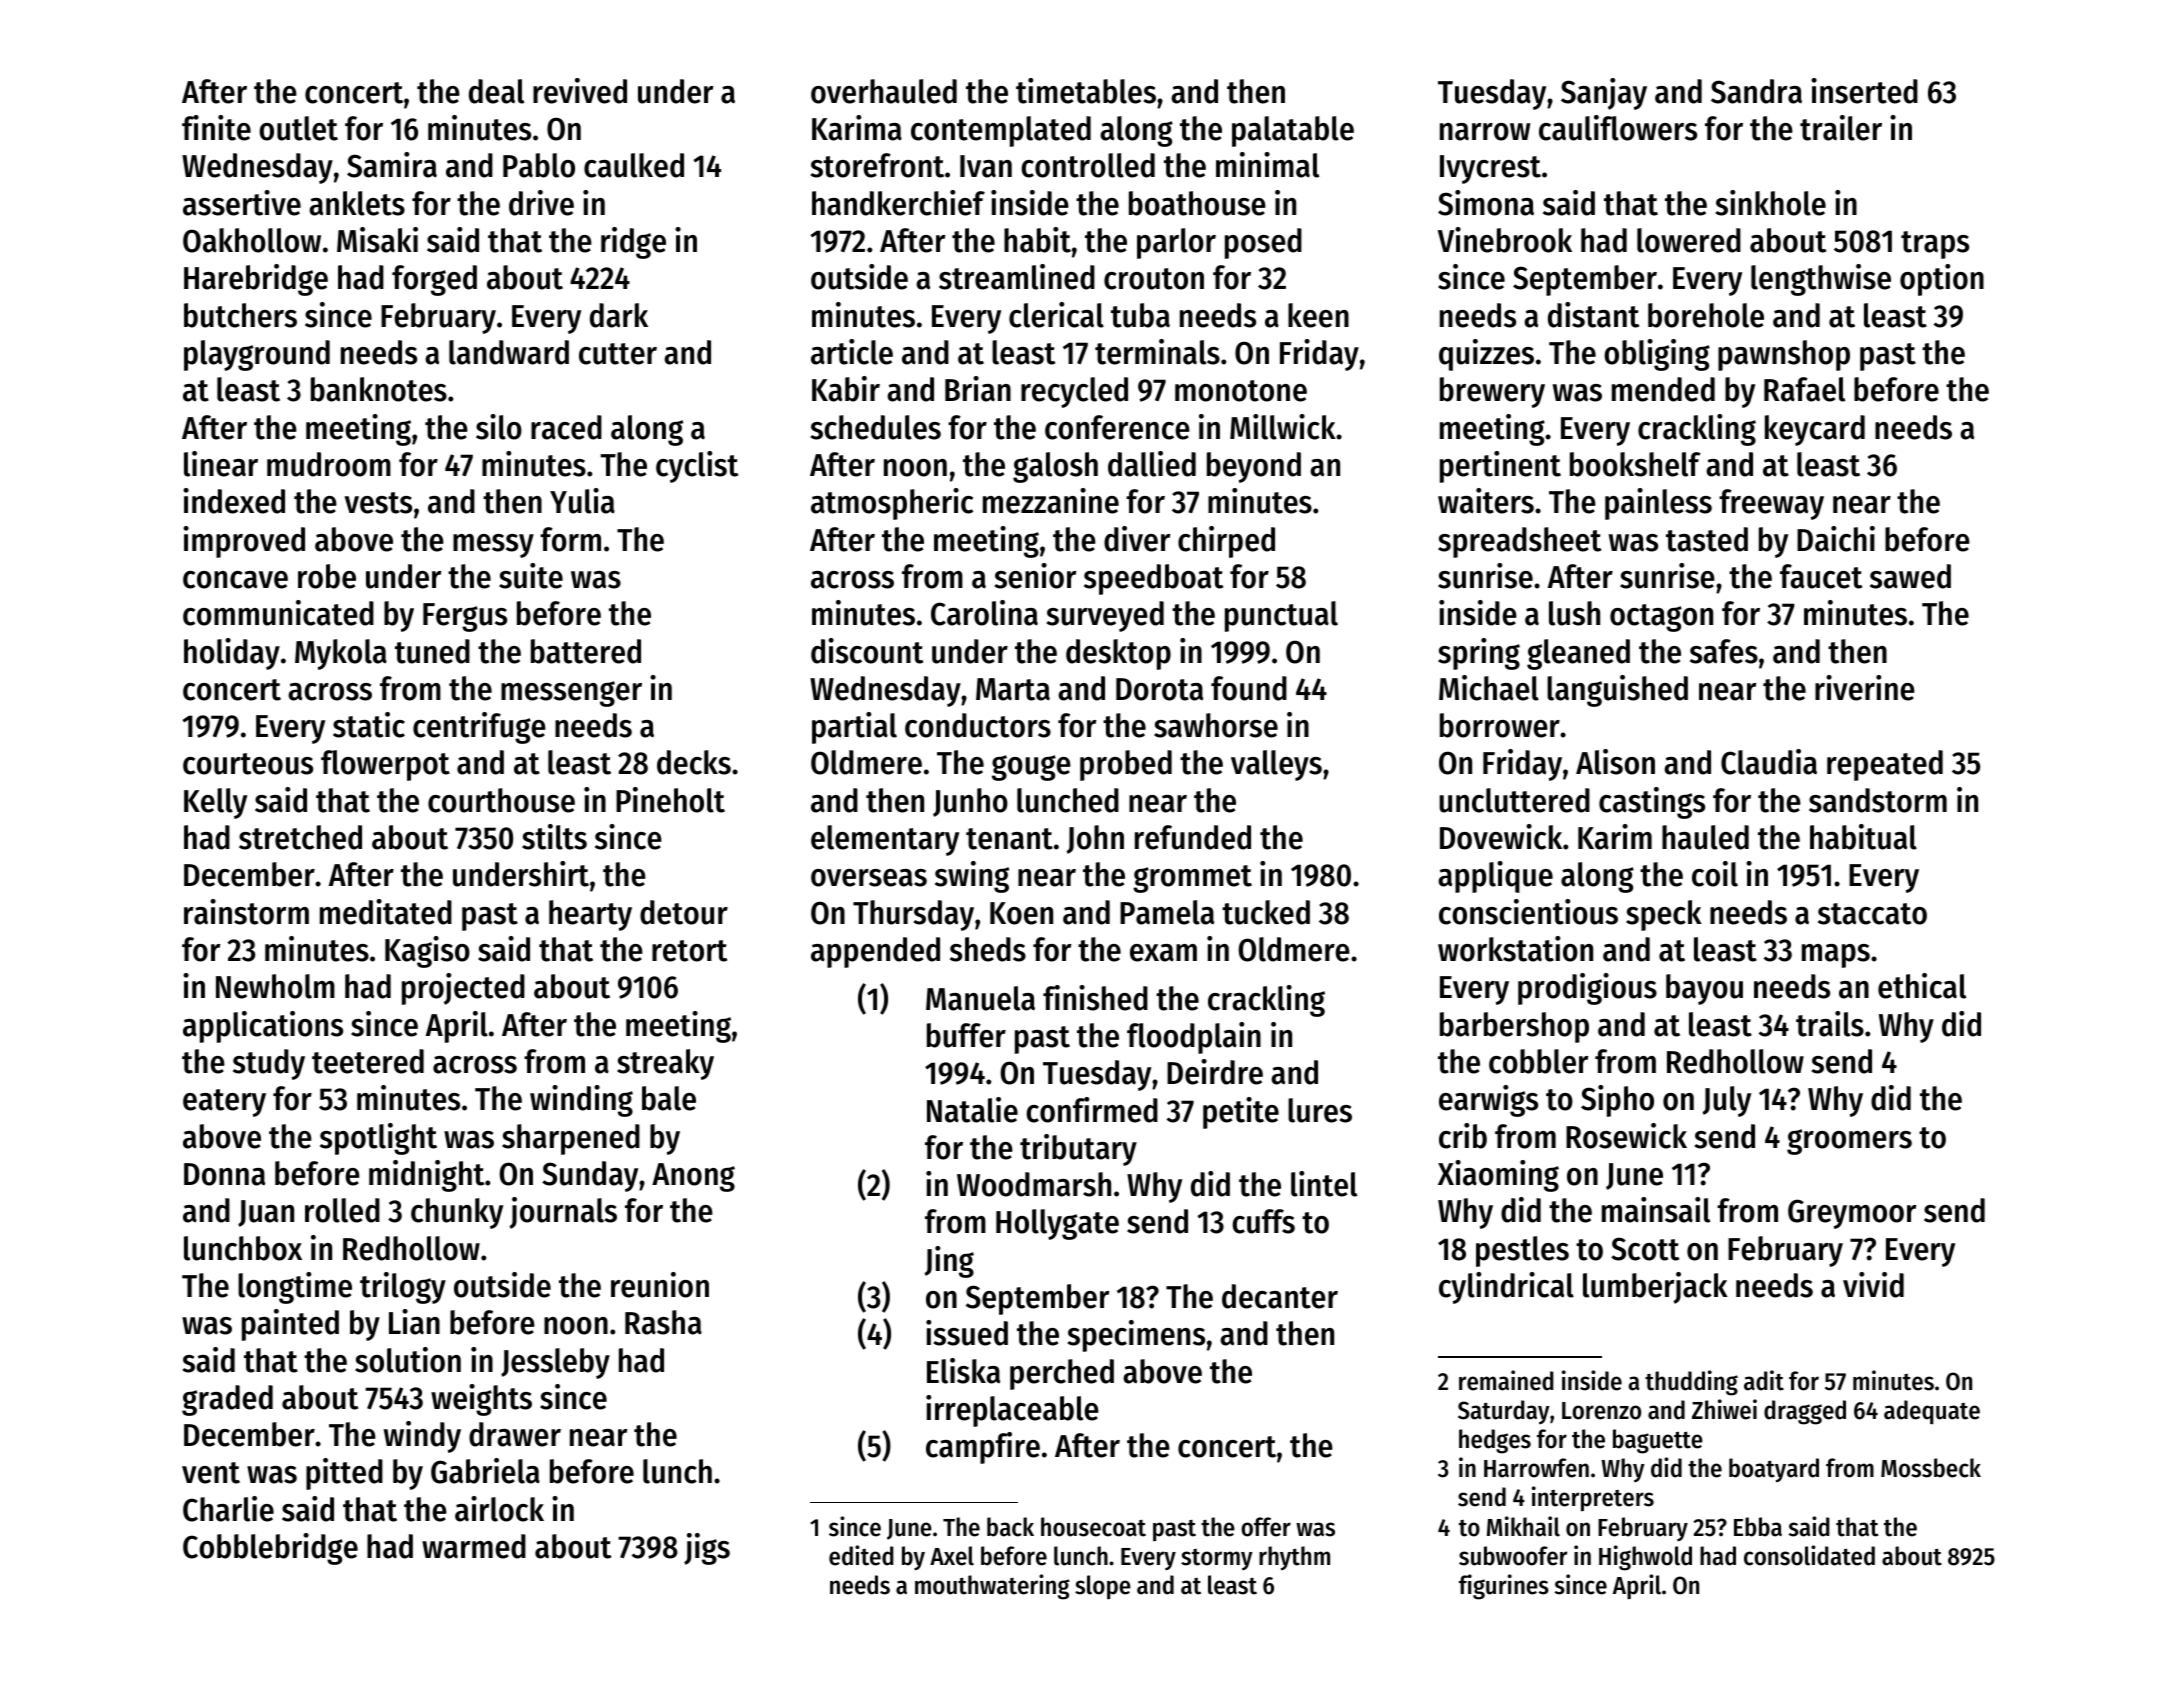 The width and height of the document is (2178, 1683). What do you see at coordinates (298, 128) in the document?
I see `outlet` at bounding box center [298, 128].
